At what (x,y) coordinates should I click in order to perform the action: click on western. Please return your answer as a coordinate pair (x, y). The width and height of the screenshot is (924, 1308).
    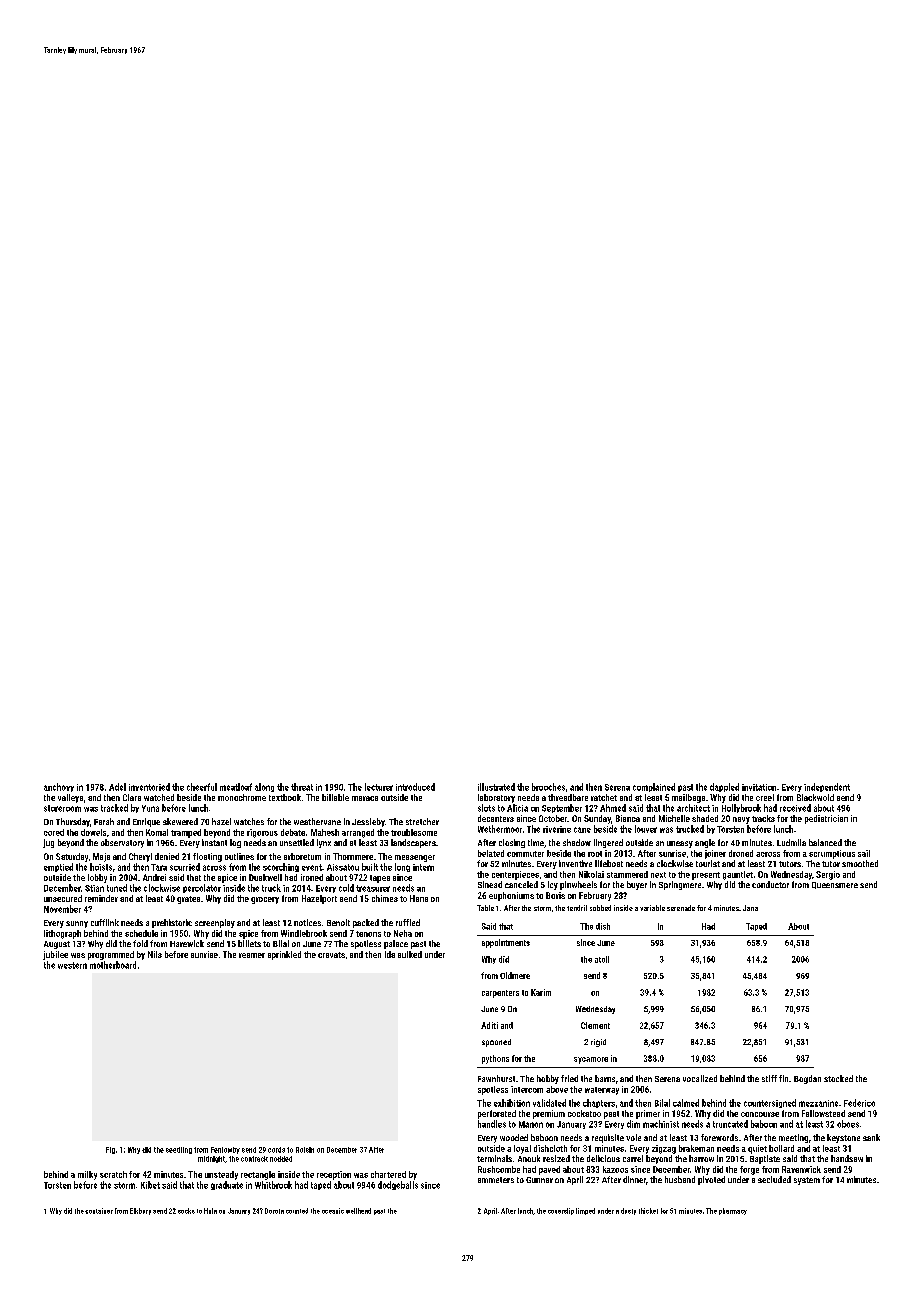
    Looking at the image, I should click on (72, 965).
